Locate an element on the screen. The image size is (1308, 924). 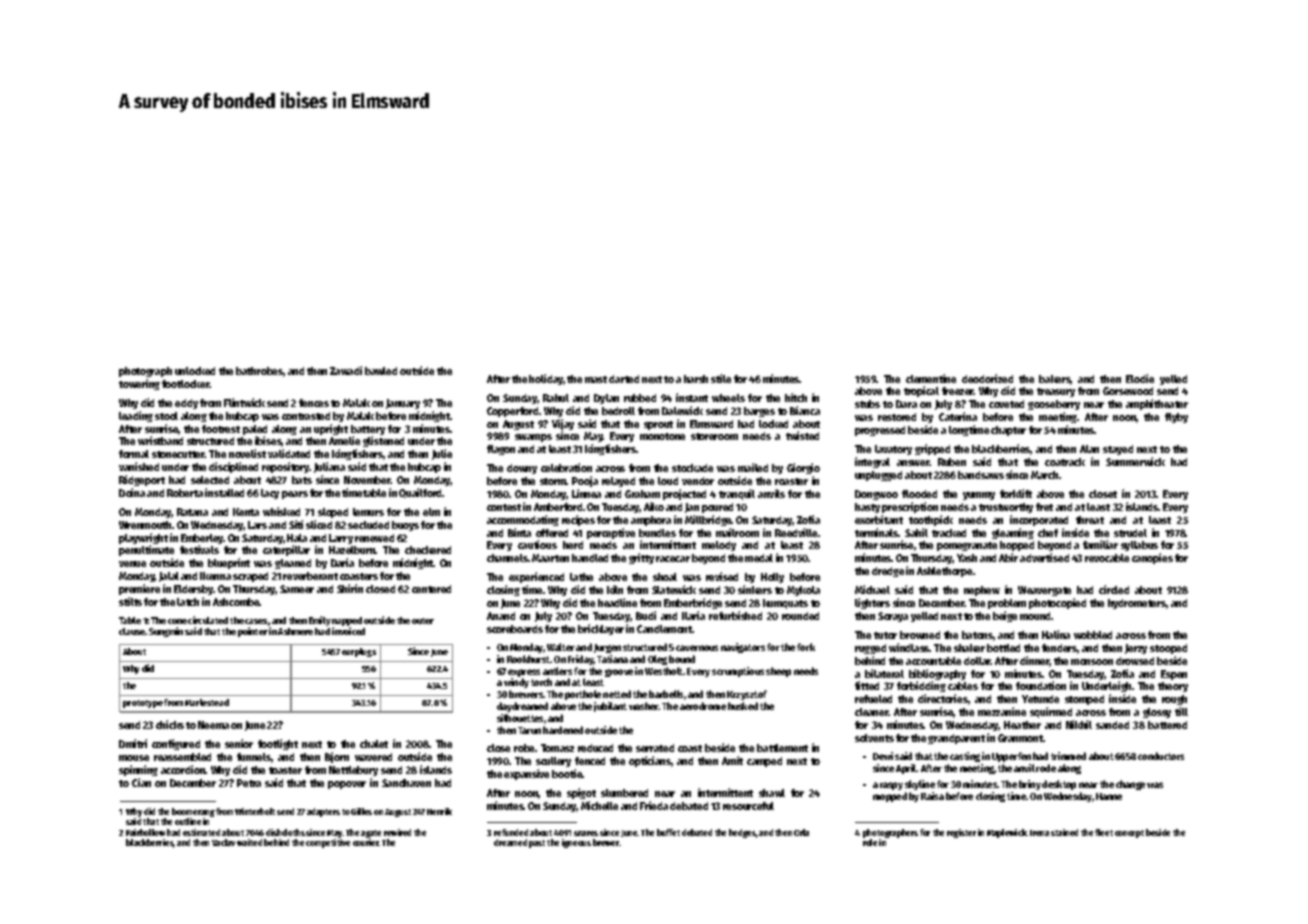
cautious is located at coordinates (537, 544).
